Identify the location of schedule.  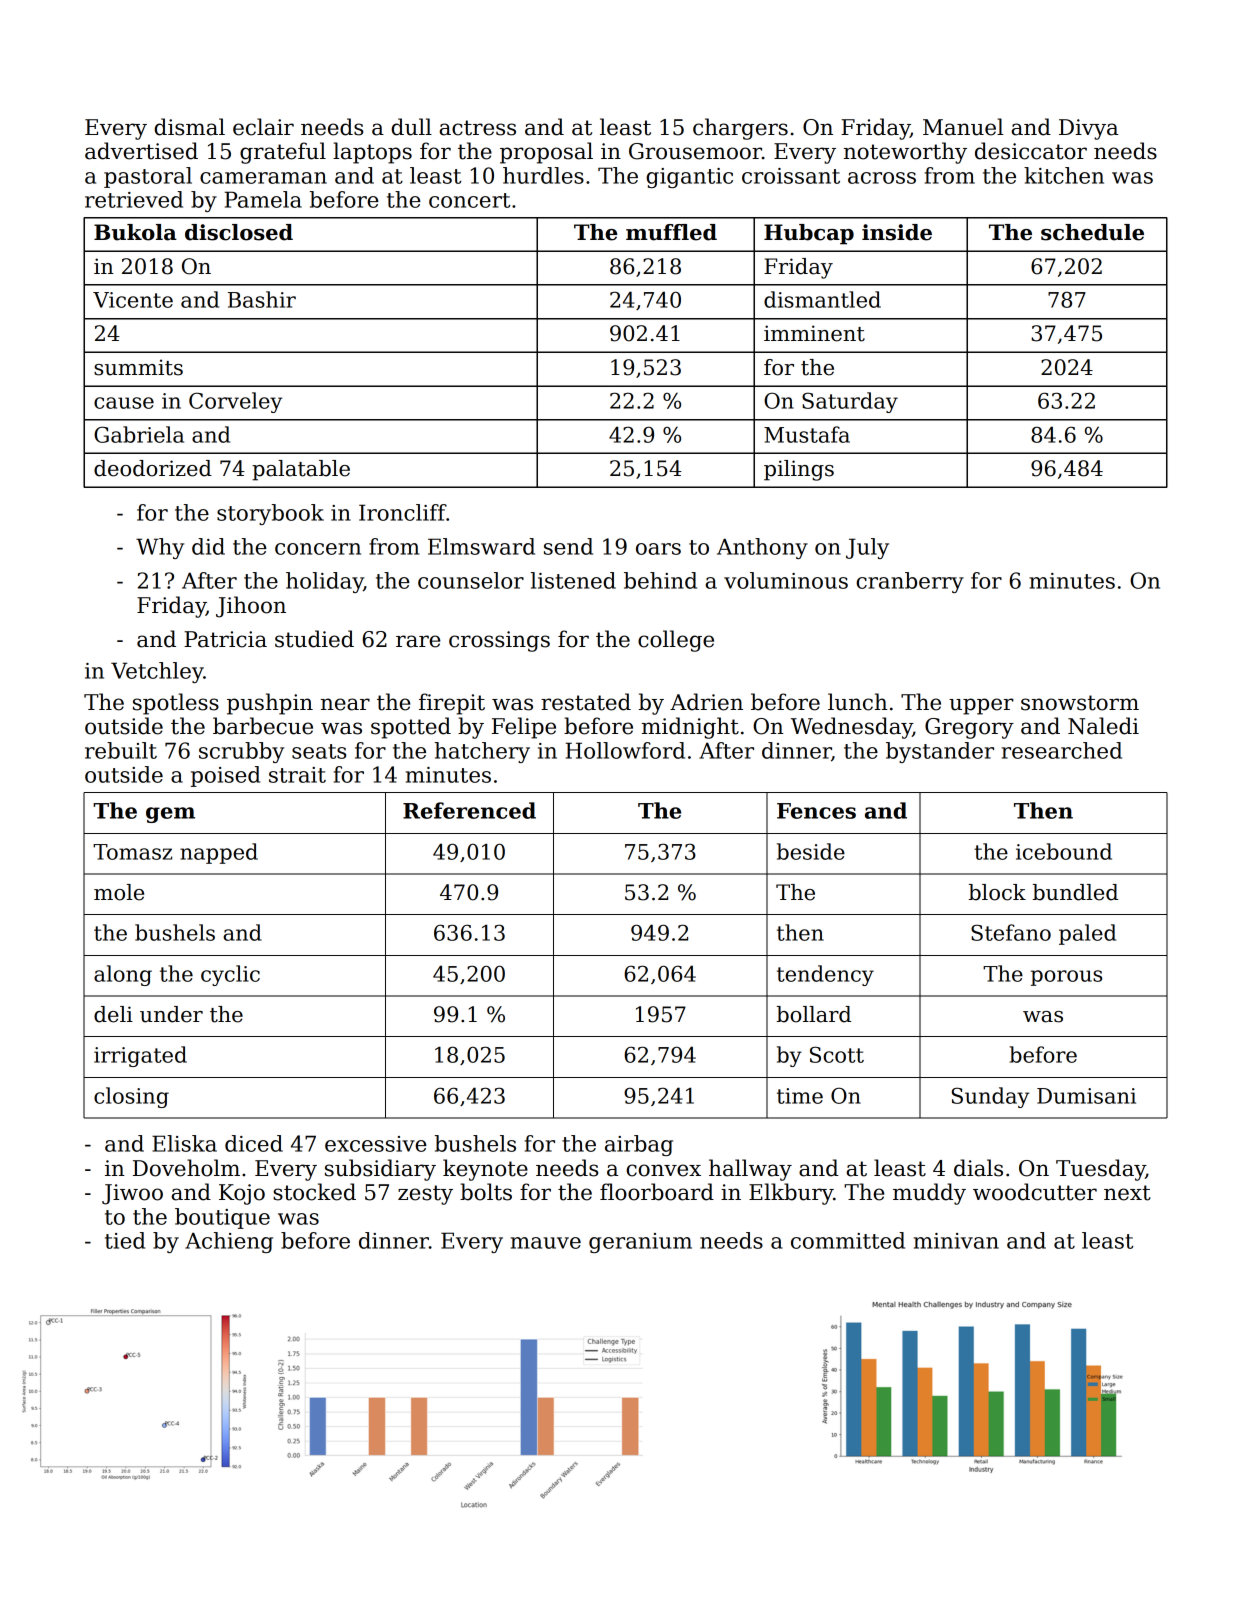
(1092, 232).
